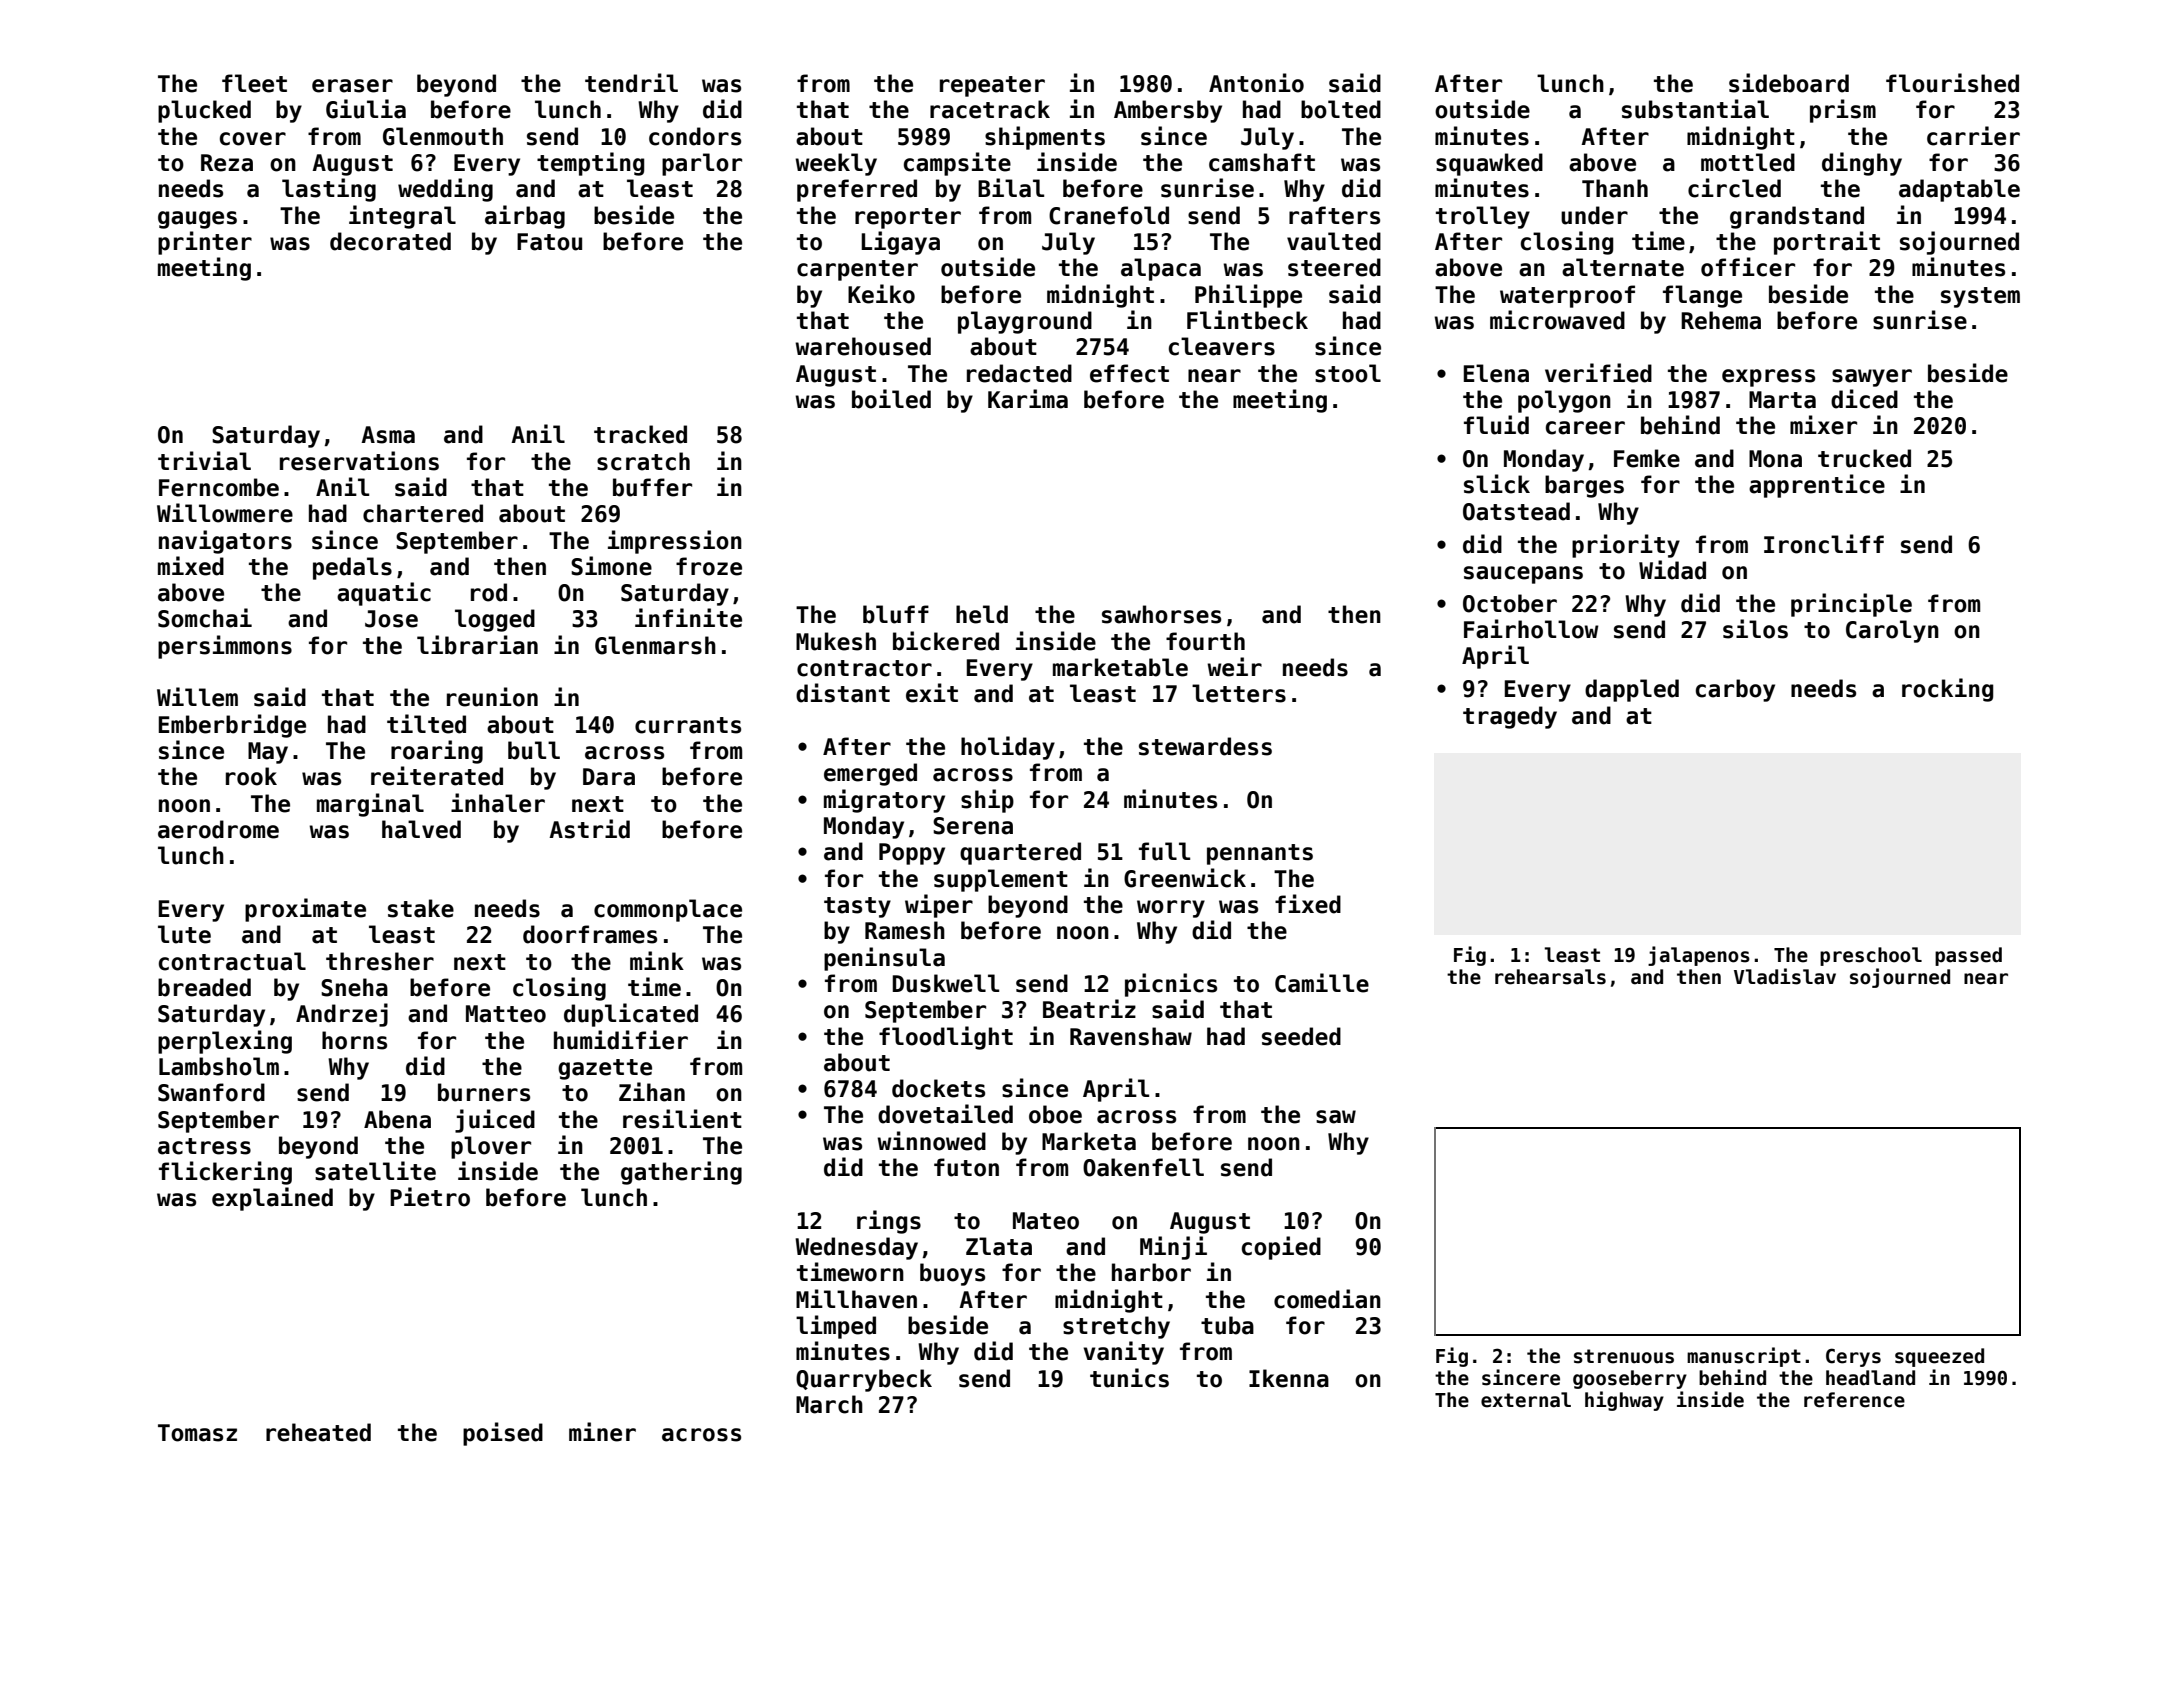 The height and width of the screenshot is (1683, 2178). I want to click on flourished, so click(1952, 83).
